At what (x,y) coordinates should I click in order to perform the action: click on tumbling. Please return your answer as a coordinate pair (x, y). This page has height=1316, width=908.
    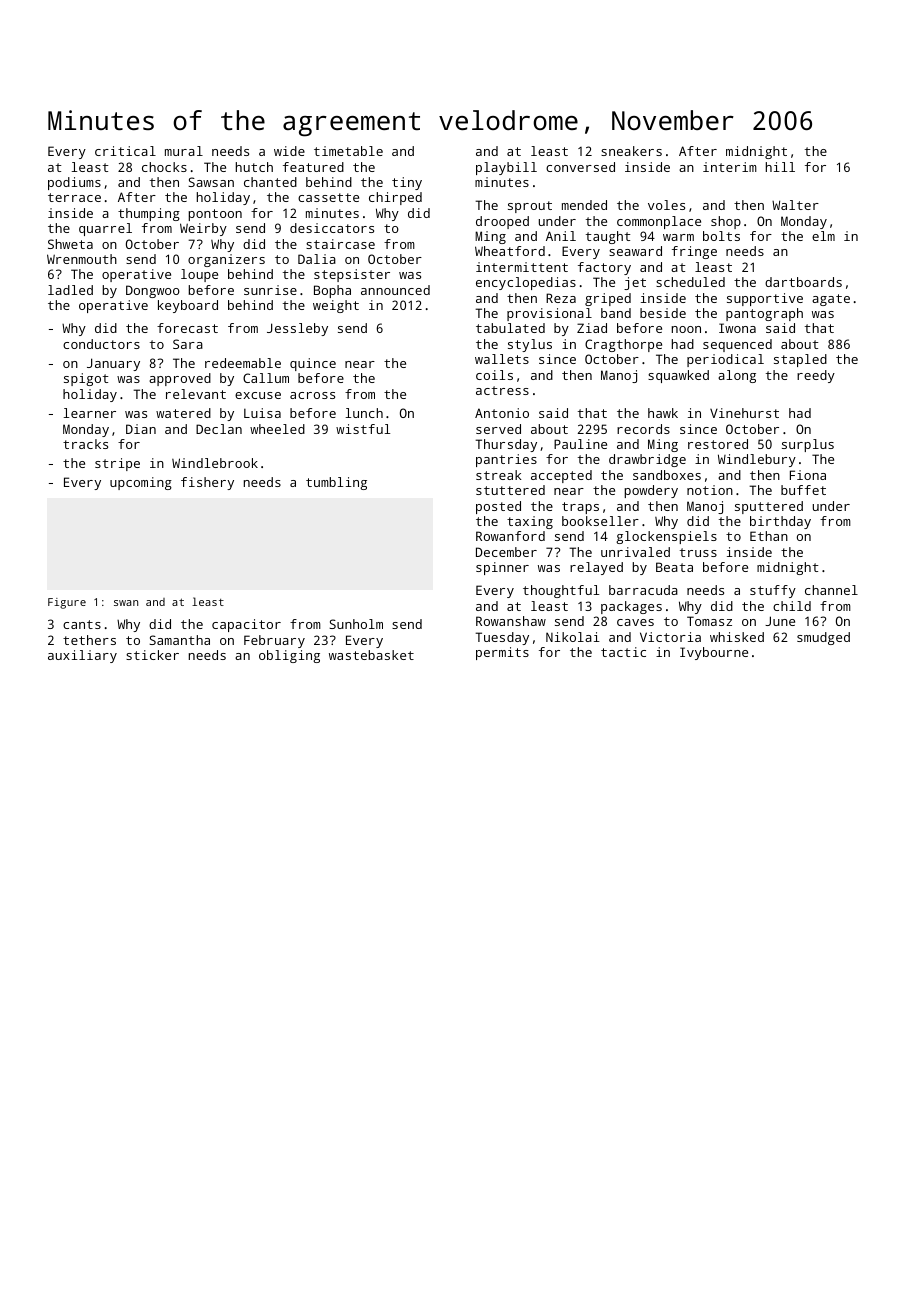
    Looking at the image, I should click on (336, 483).
